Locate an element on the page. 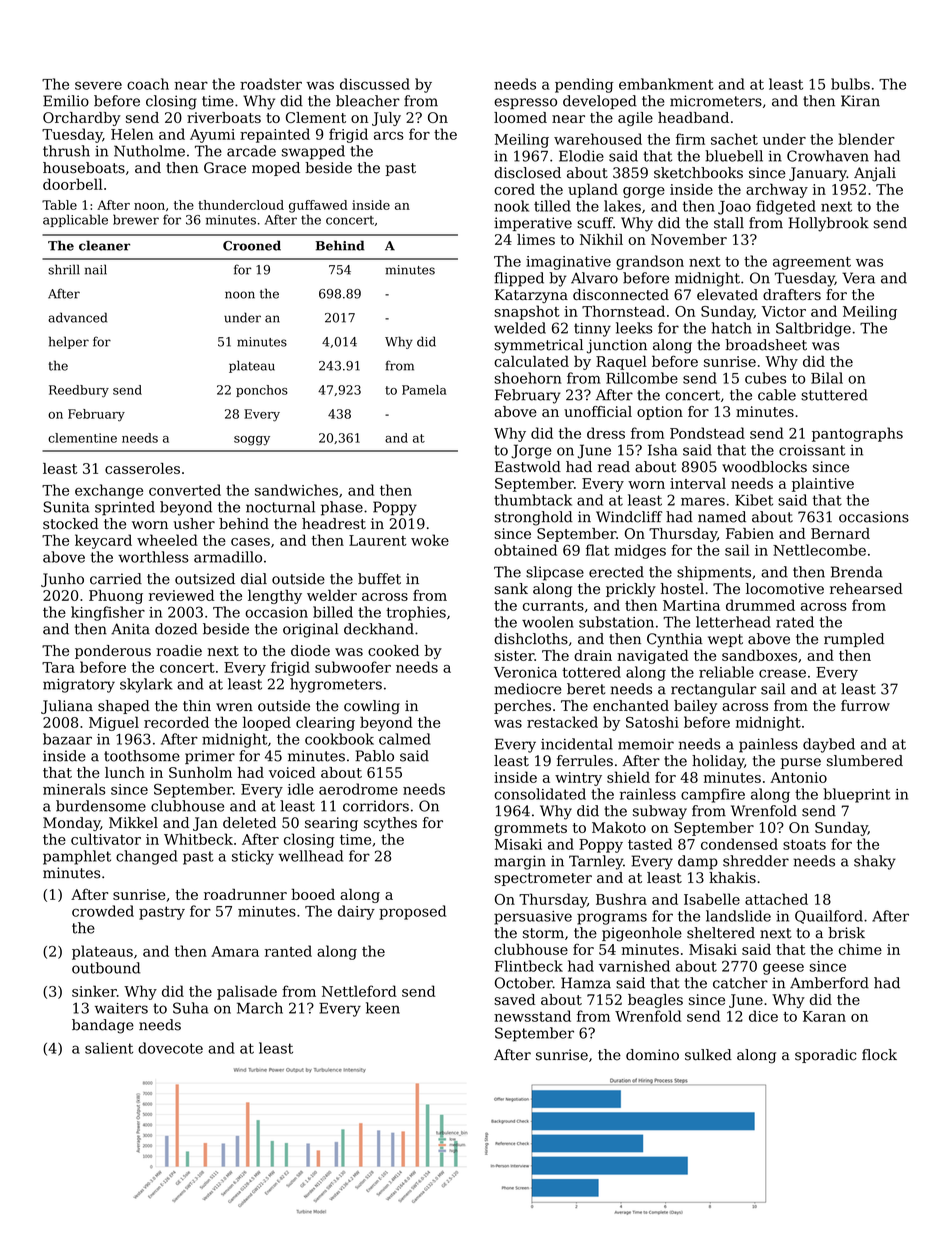 Image resolution: width=952 pixels, height=1233 pixels. voiced is located at coordinates (292, 772).
